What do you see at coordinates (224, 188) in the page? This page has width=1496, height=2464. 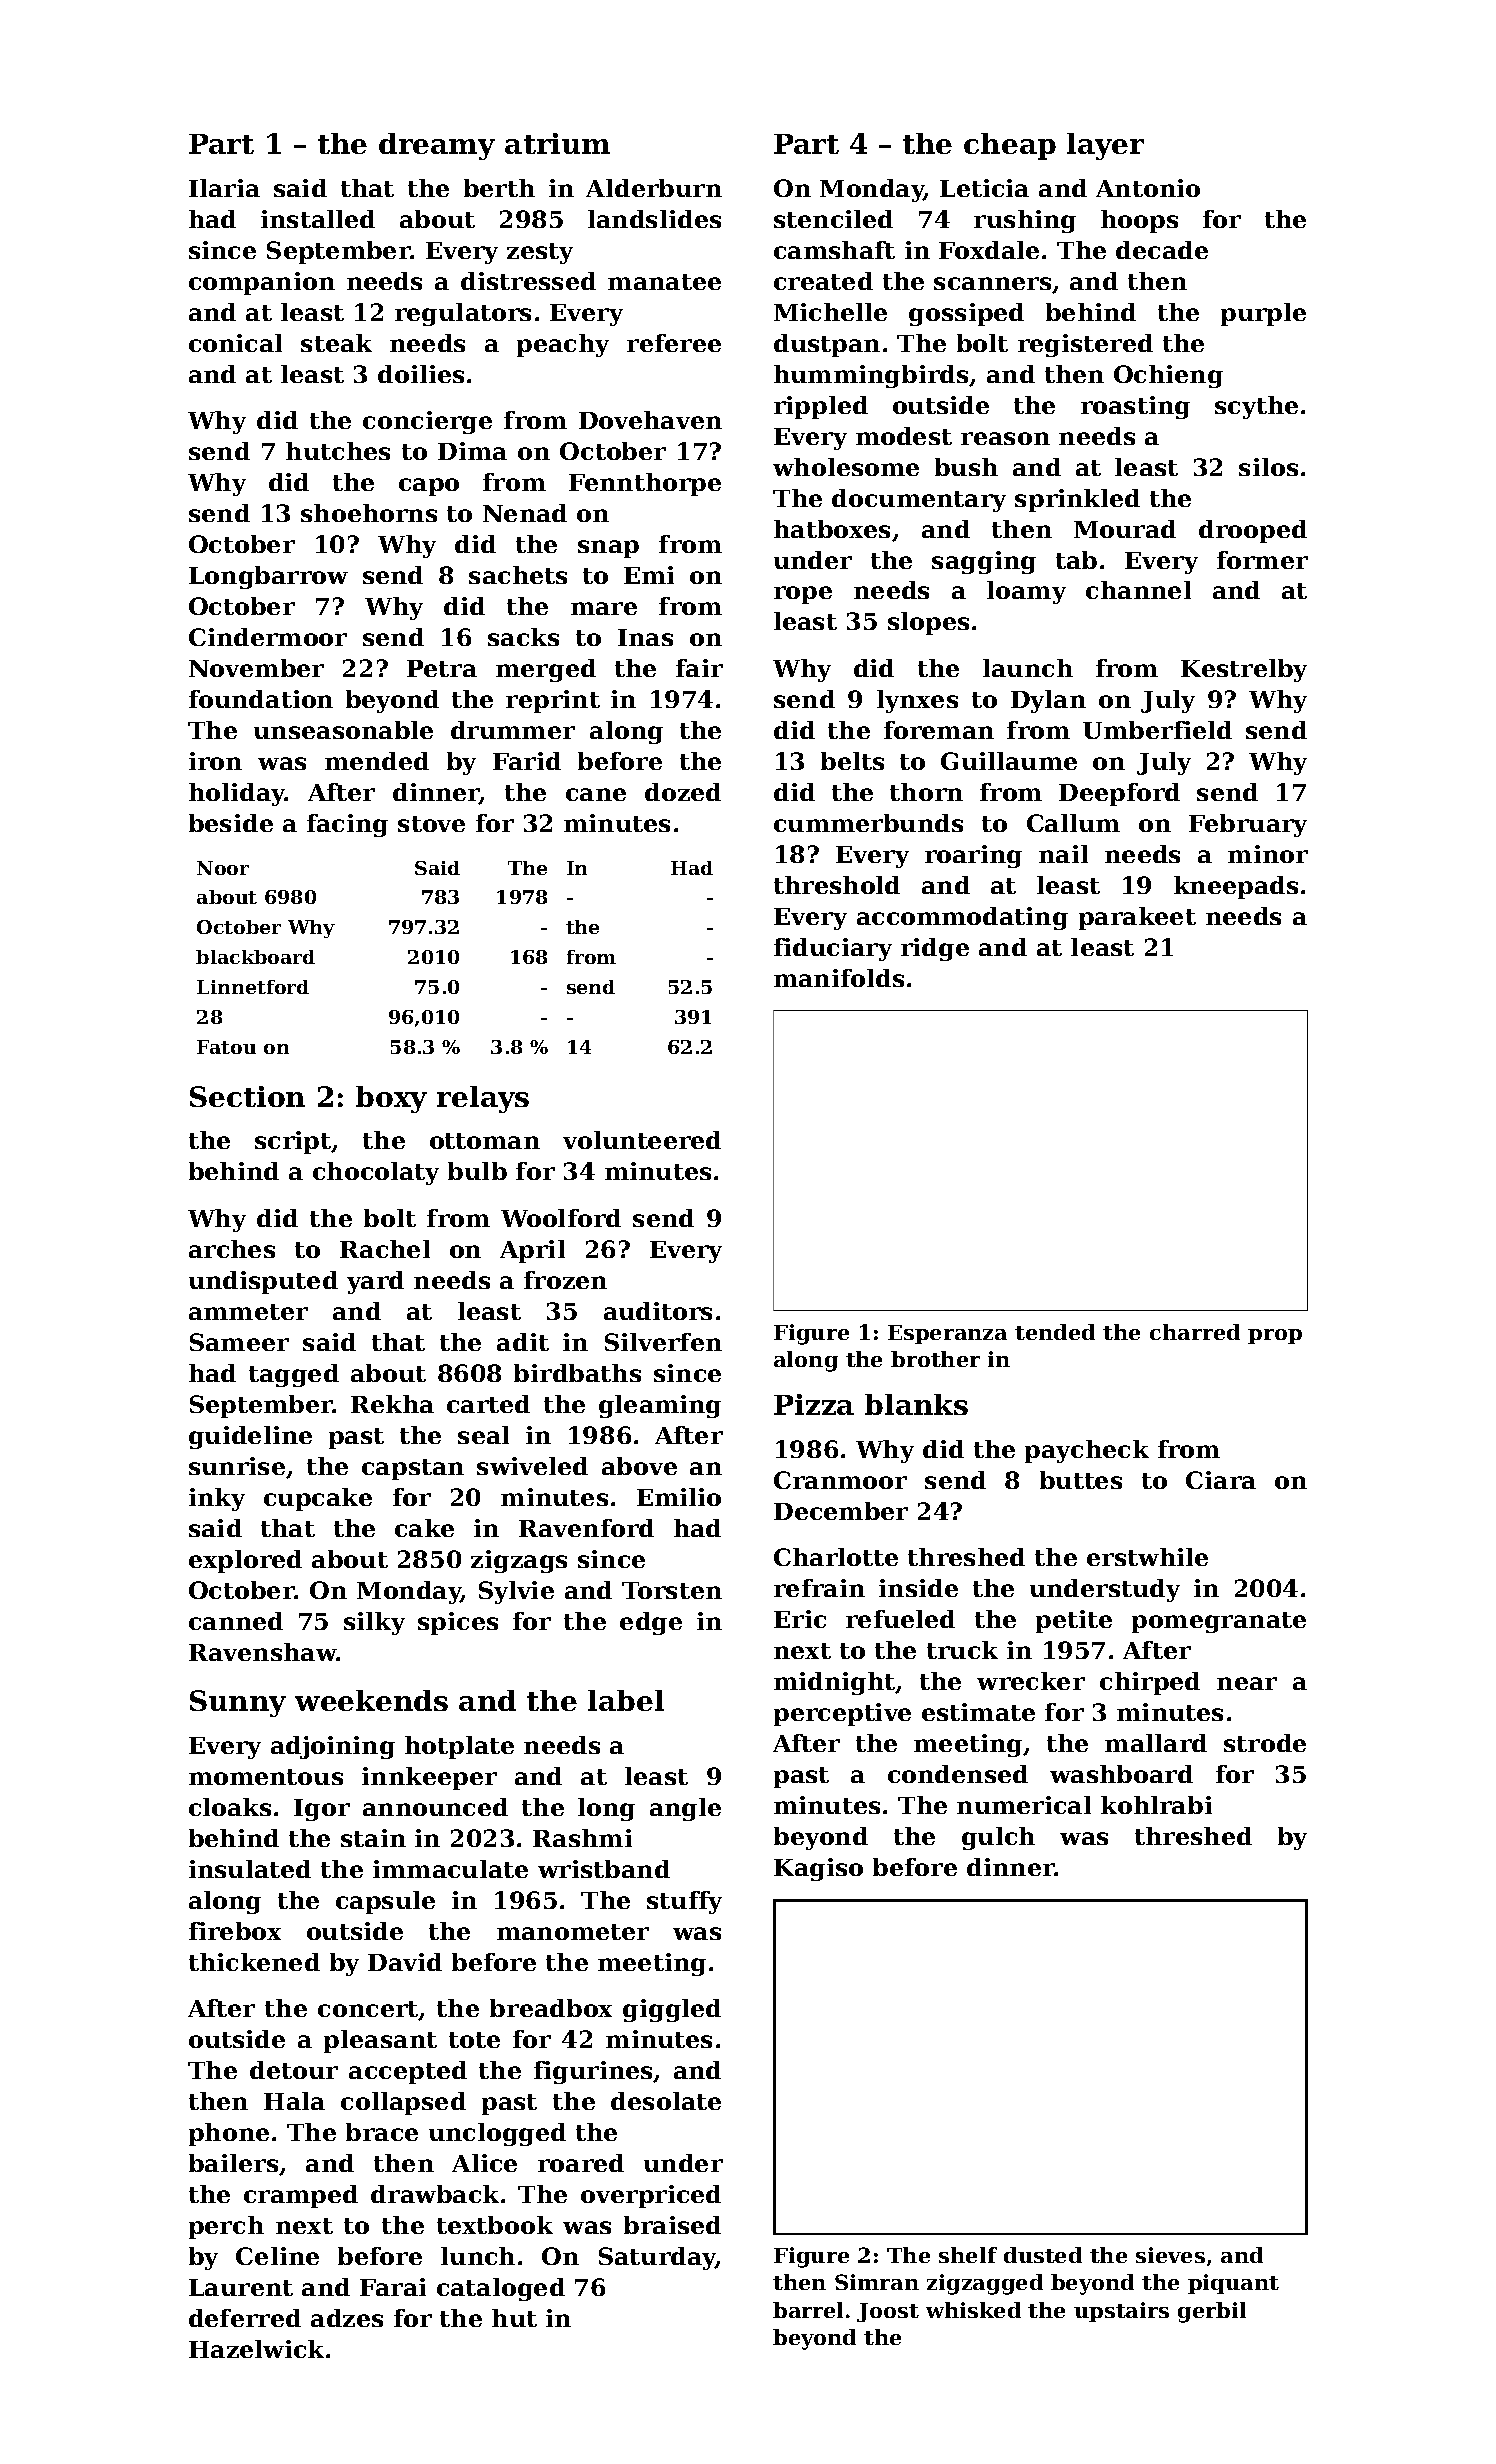 I see `Ilaria` at bounding box center [224, 188].
